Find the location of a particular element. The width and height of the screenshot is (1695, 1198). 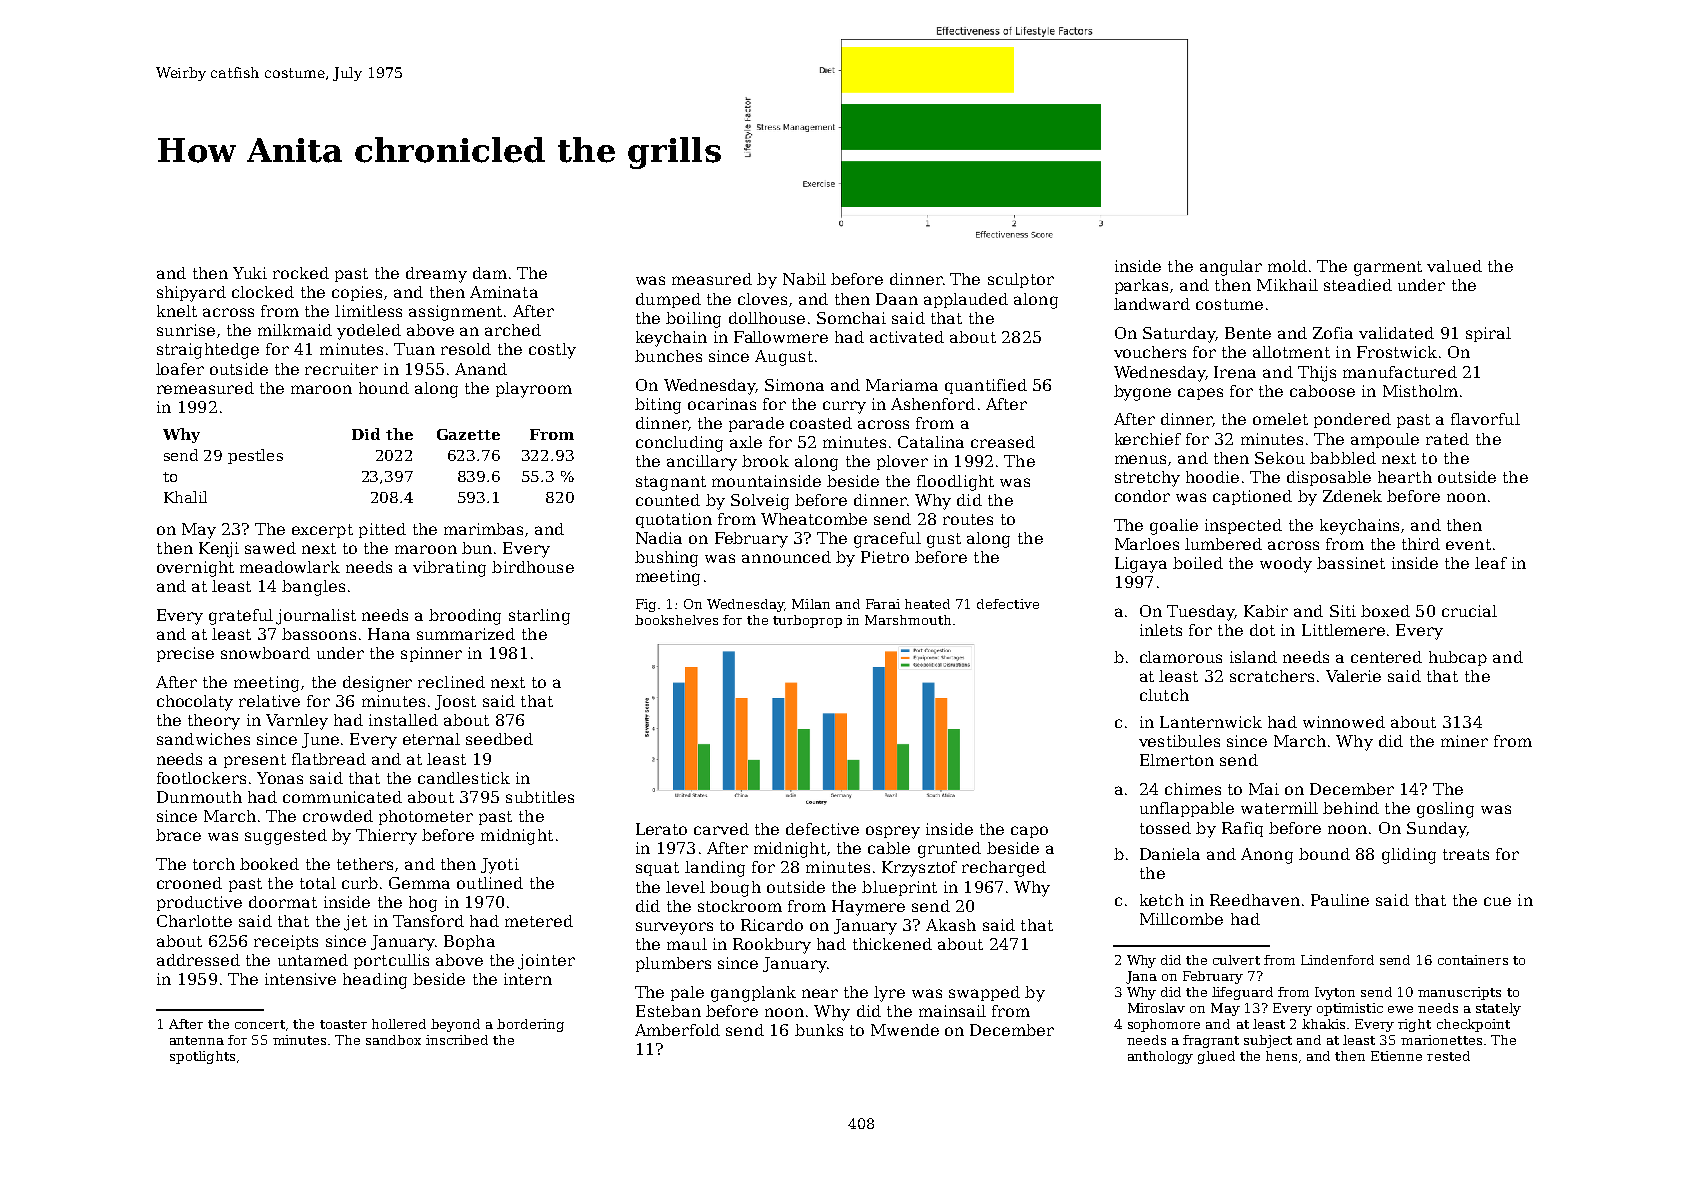

culvert is located at coordinates (1236, 960).
